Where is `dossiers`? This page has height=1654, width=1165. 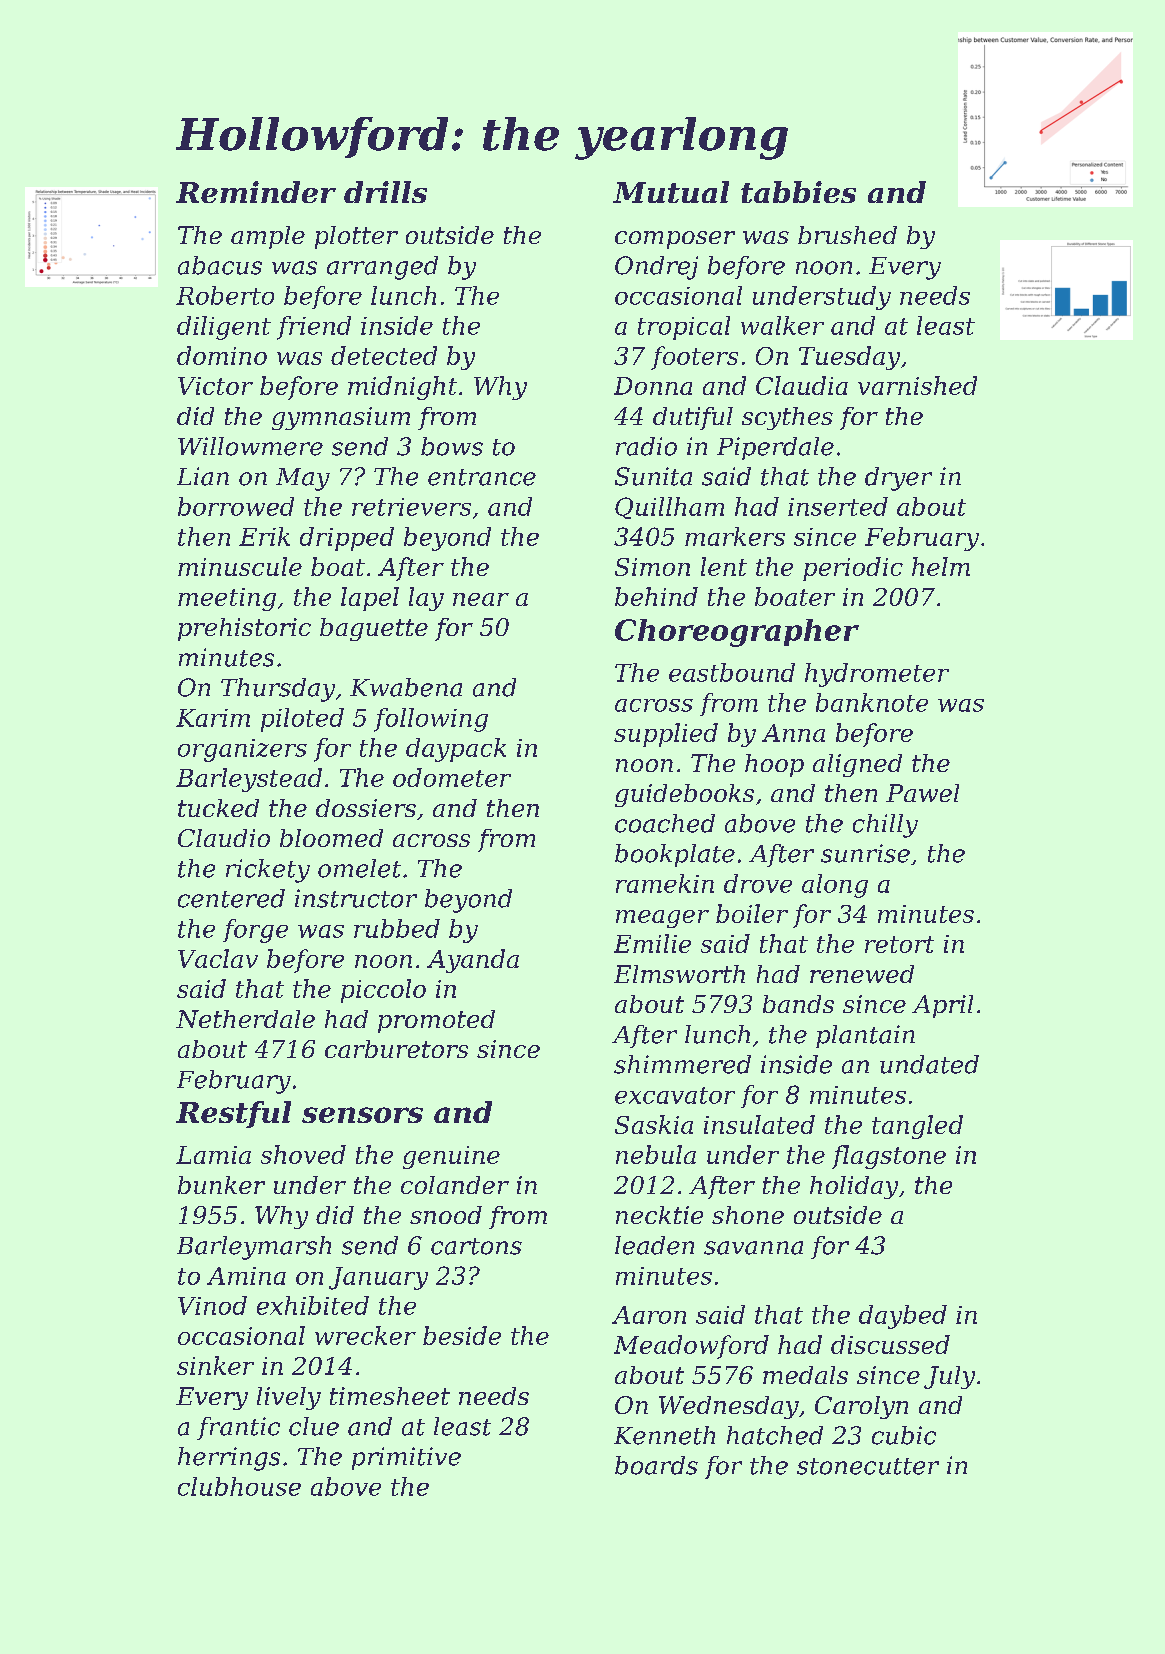 dossiers is located at coordinates (366, 808).
